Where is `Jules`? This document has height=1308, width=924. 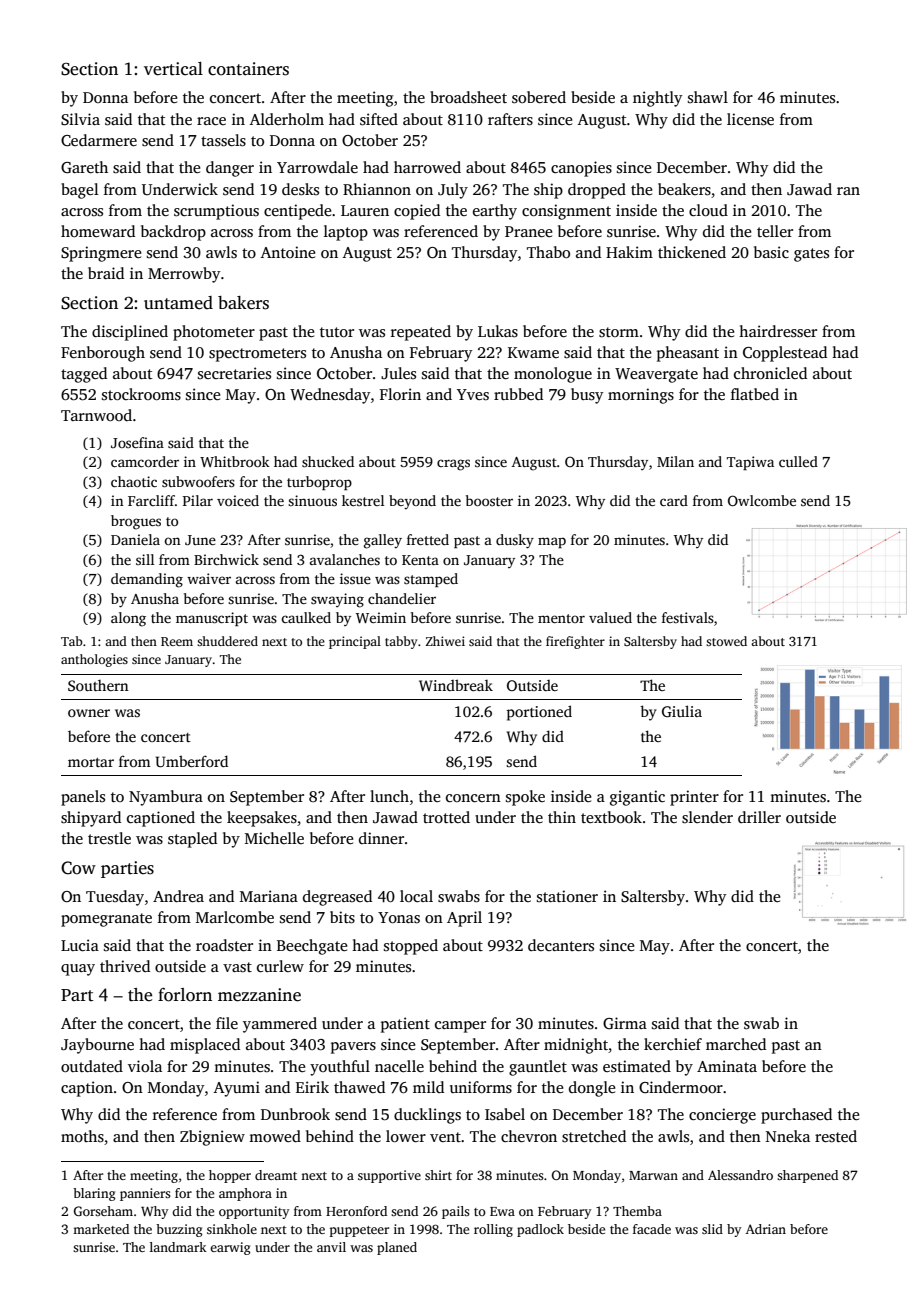
Jules is located at coordinates (398, 373).
